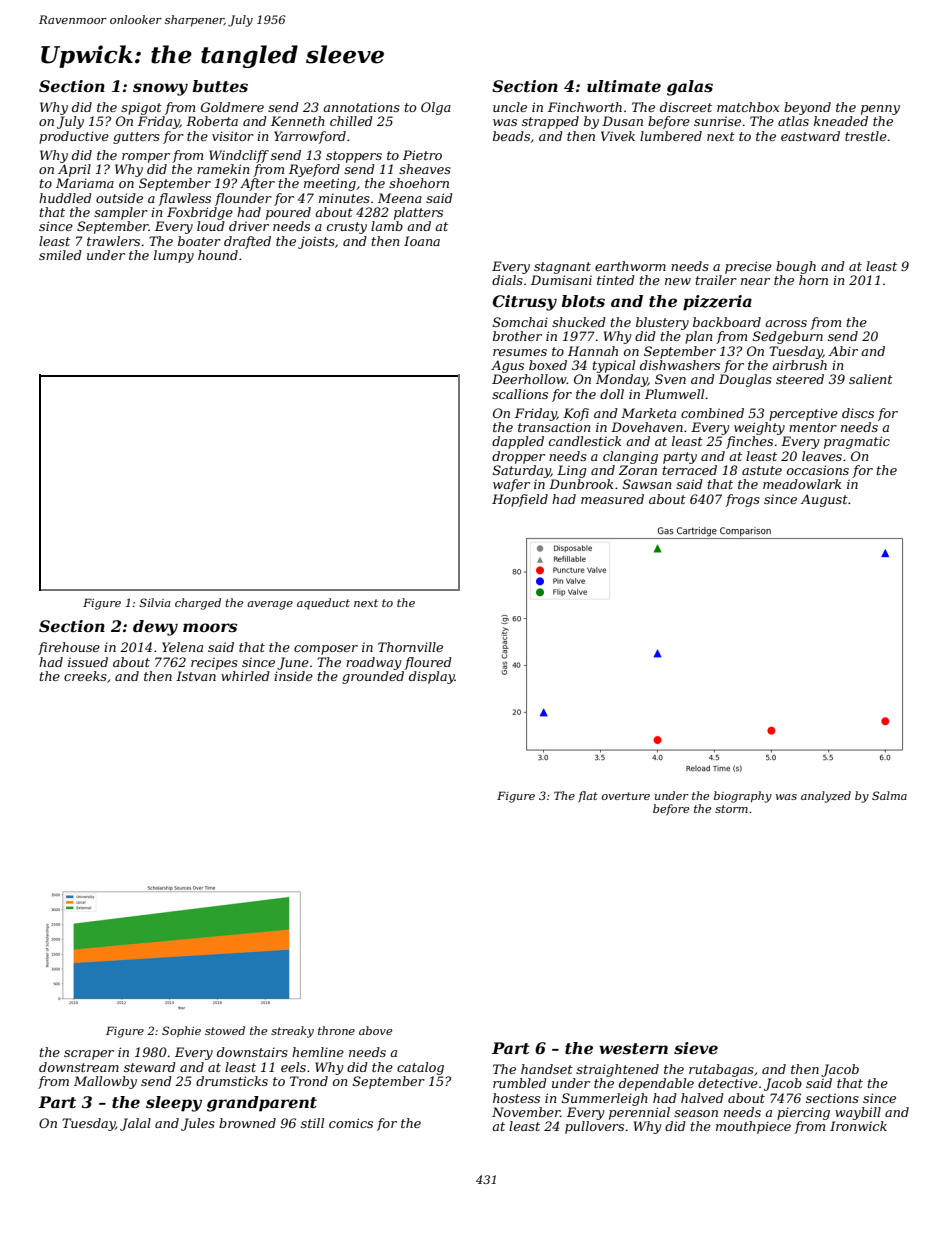 The image size is (952, 1233). I want to click on Silvia, so click(155, 602).
